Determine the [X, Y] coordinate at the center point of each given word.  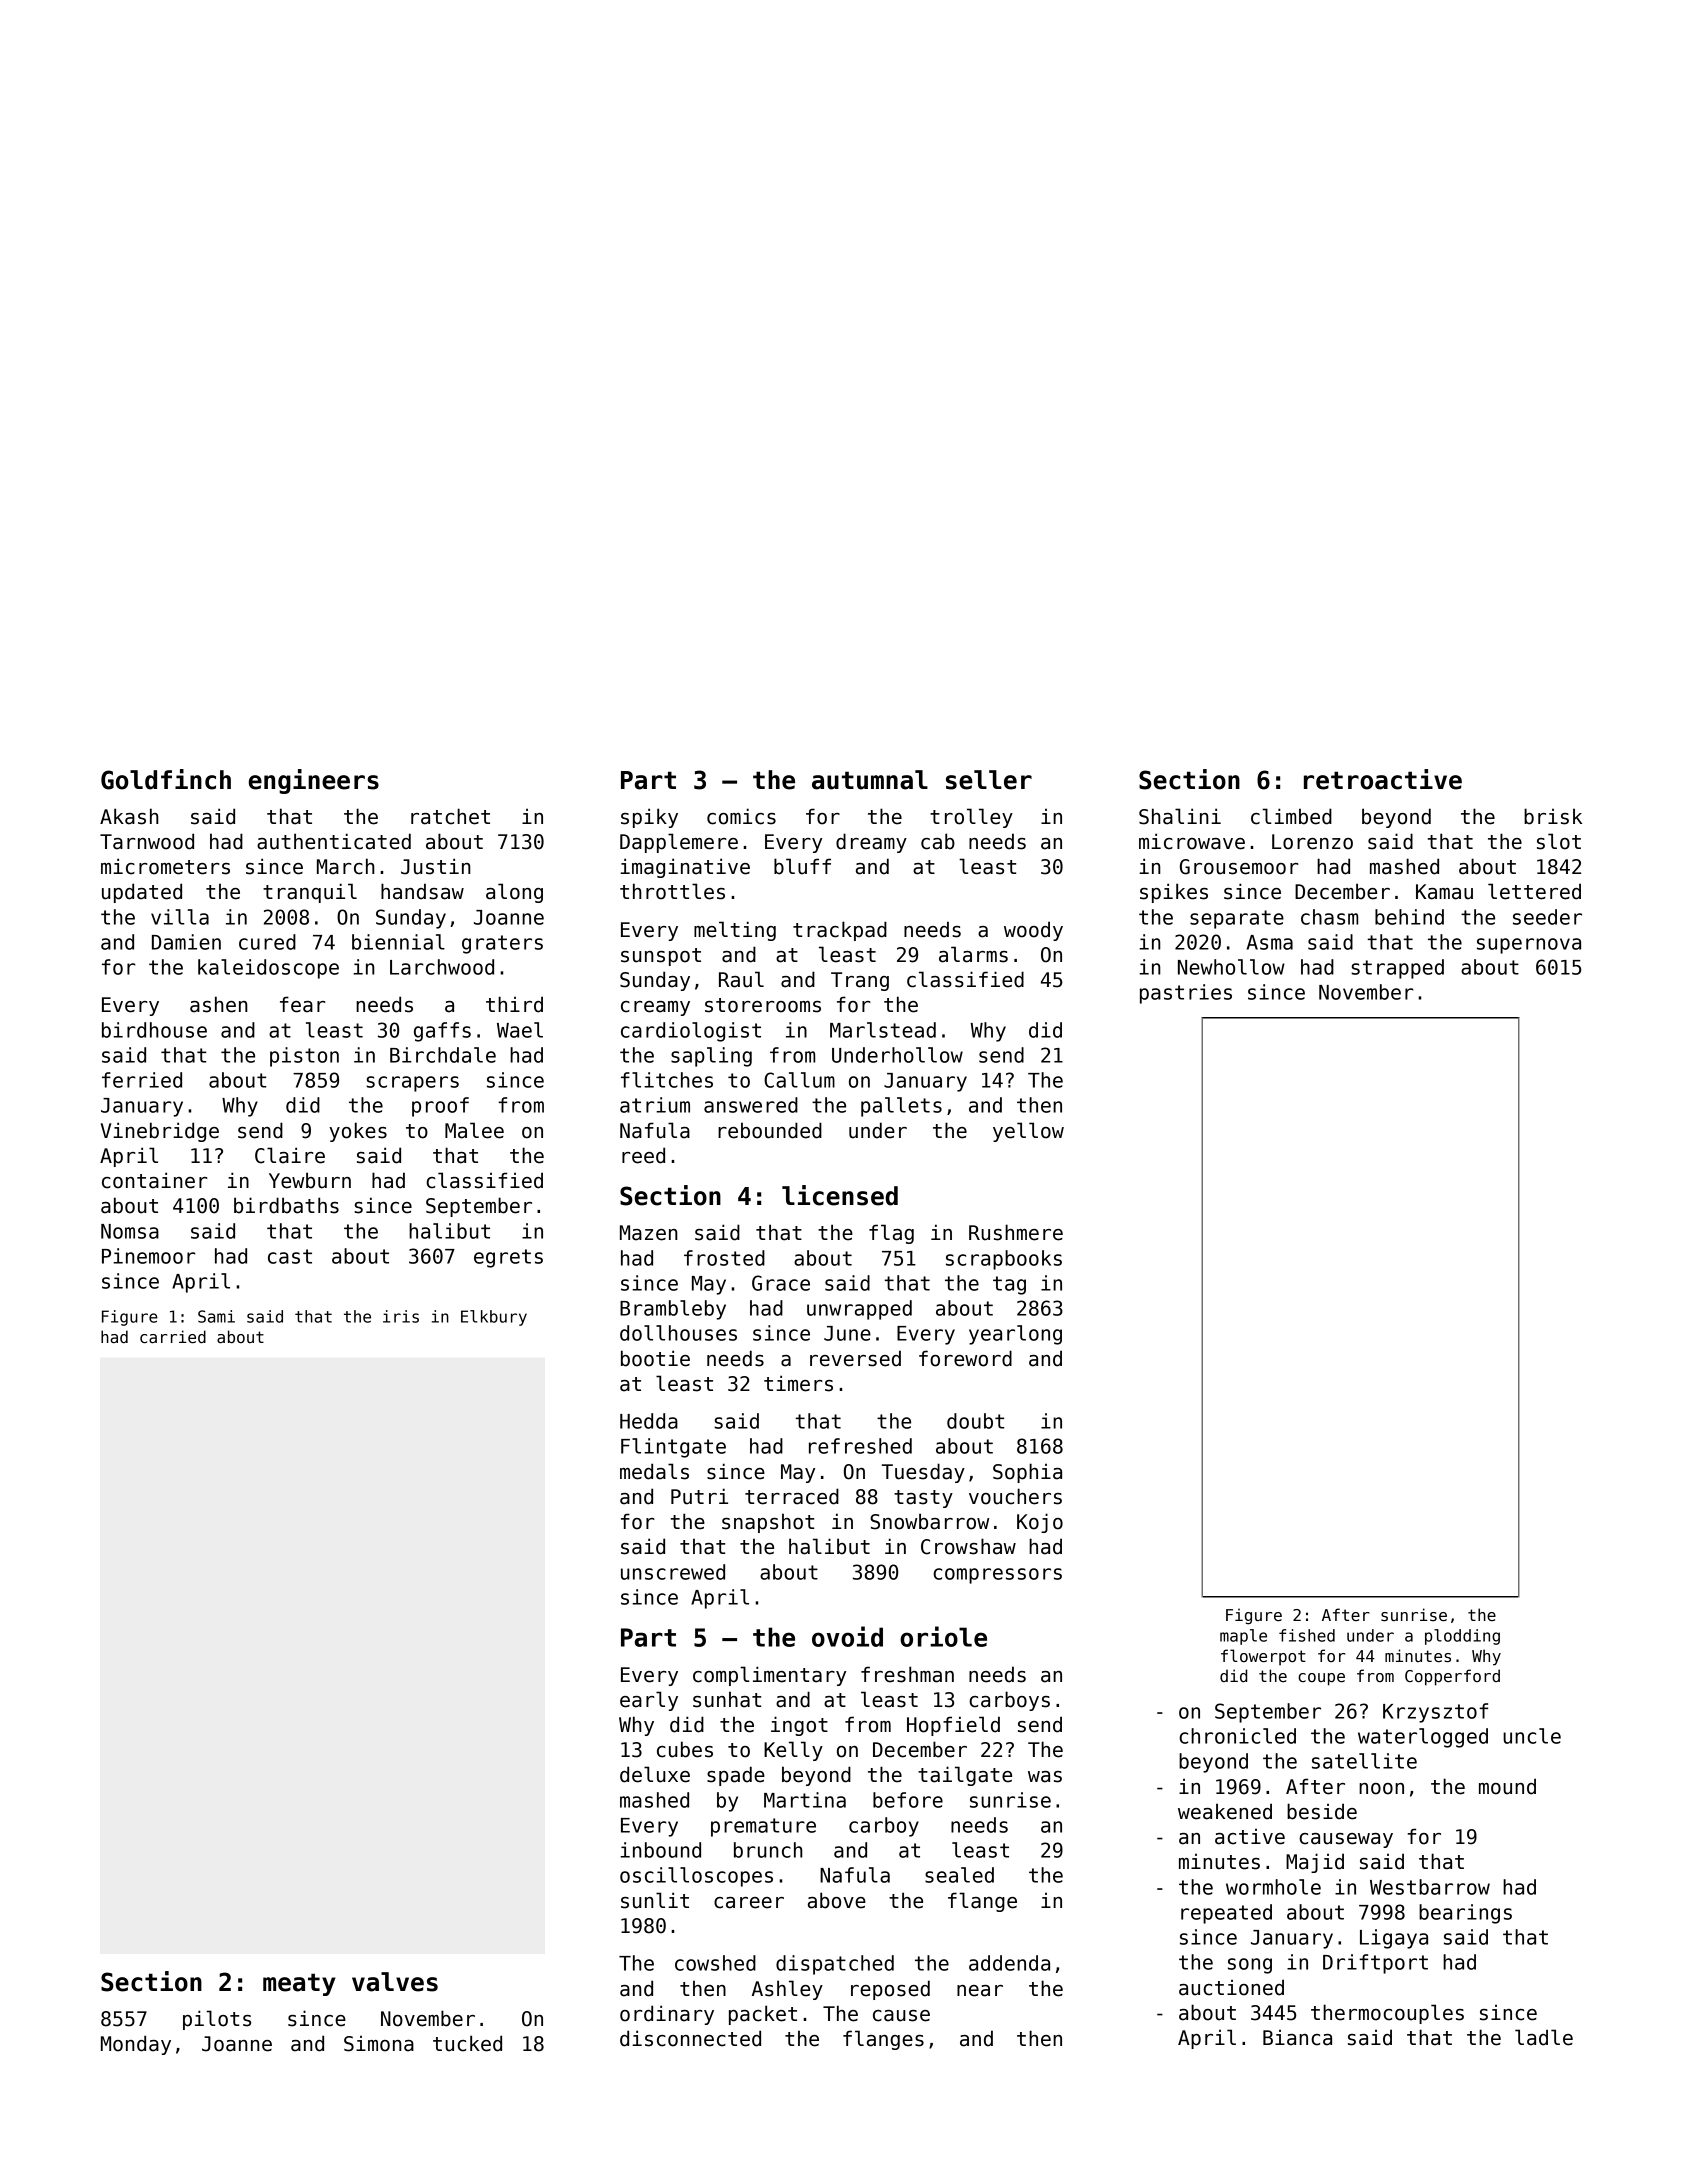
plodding [1462, 1637]
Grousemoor [1239, 867]
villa [180, 917]
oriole [943, 1636]
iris [401, 1316]
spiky [649, 818]
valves [395, 1982]
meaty [299, 1984]
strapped [1397, 969]
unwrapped [859, 1310]
